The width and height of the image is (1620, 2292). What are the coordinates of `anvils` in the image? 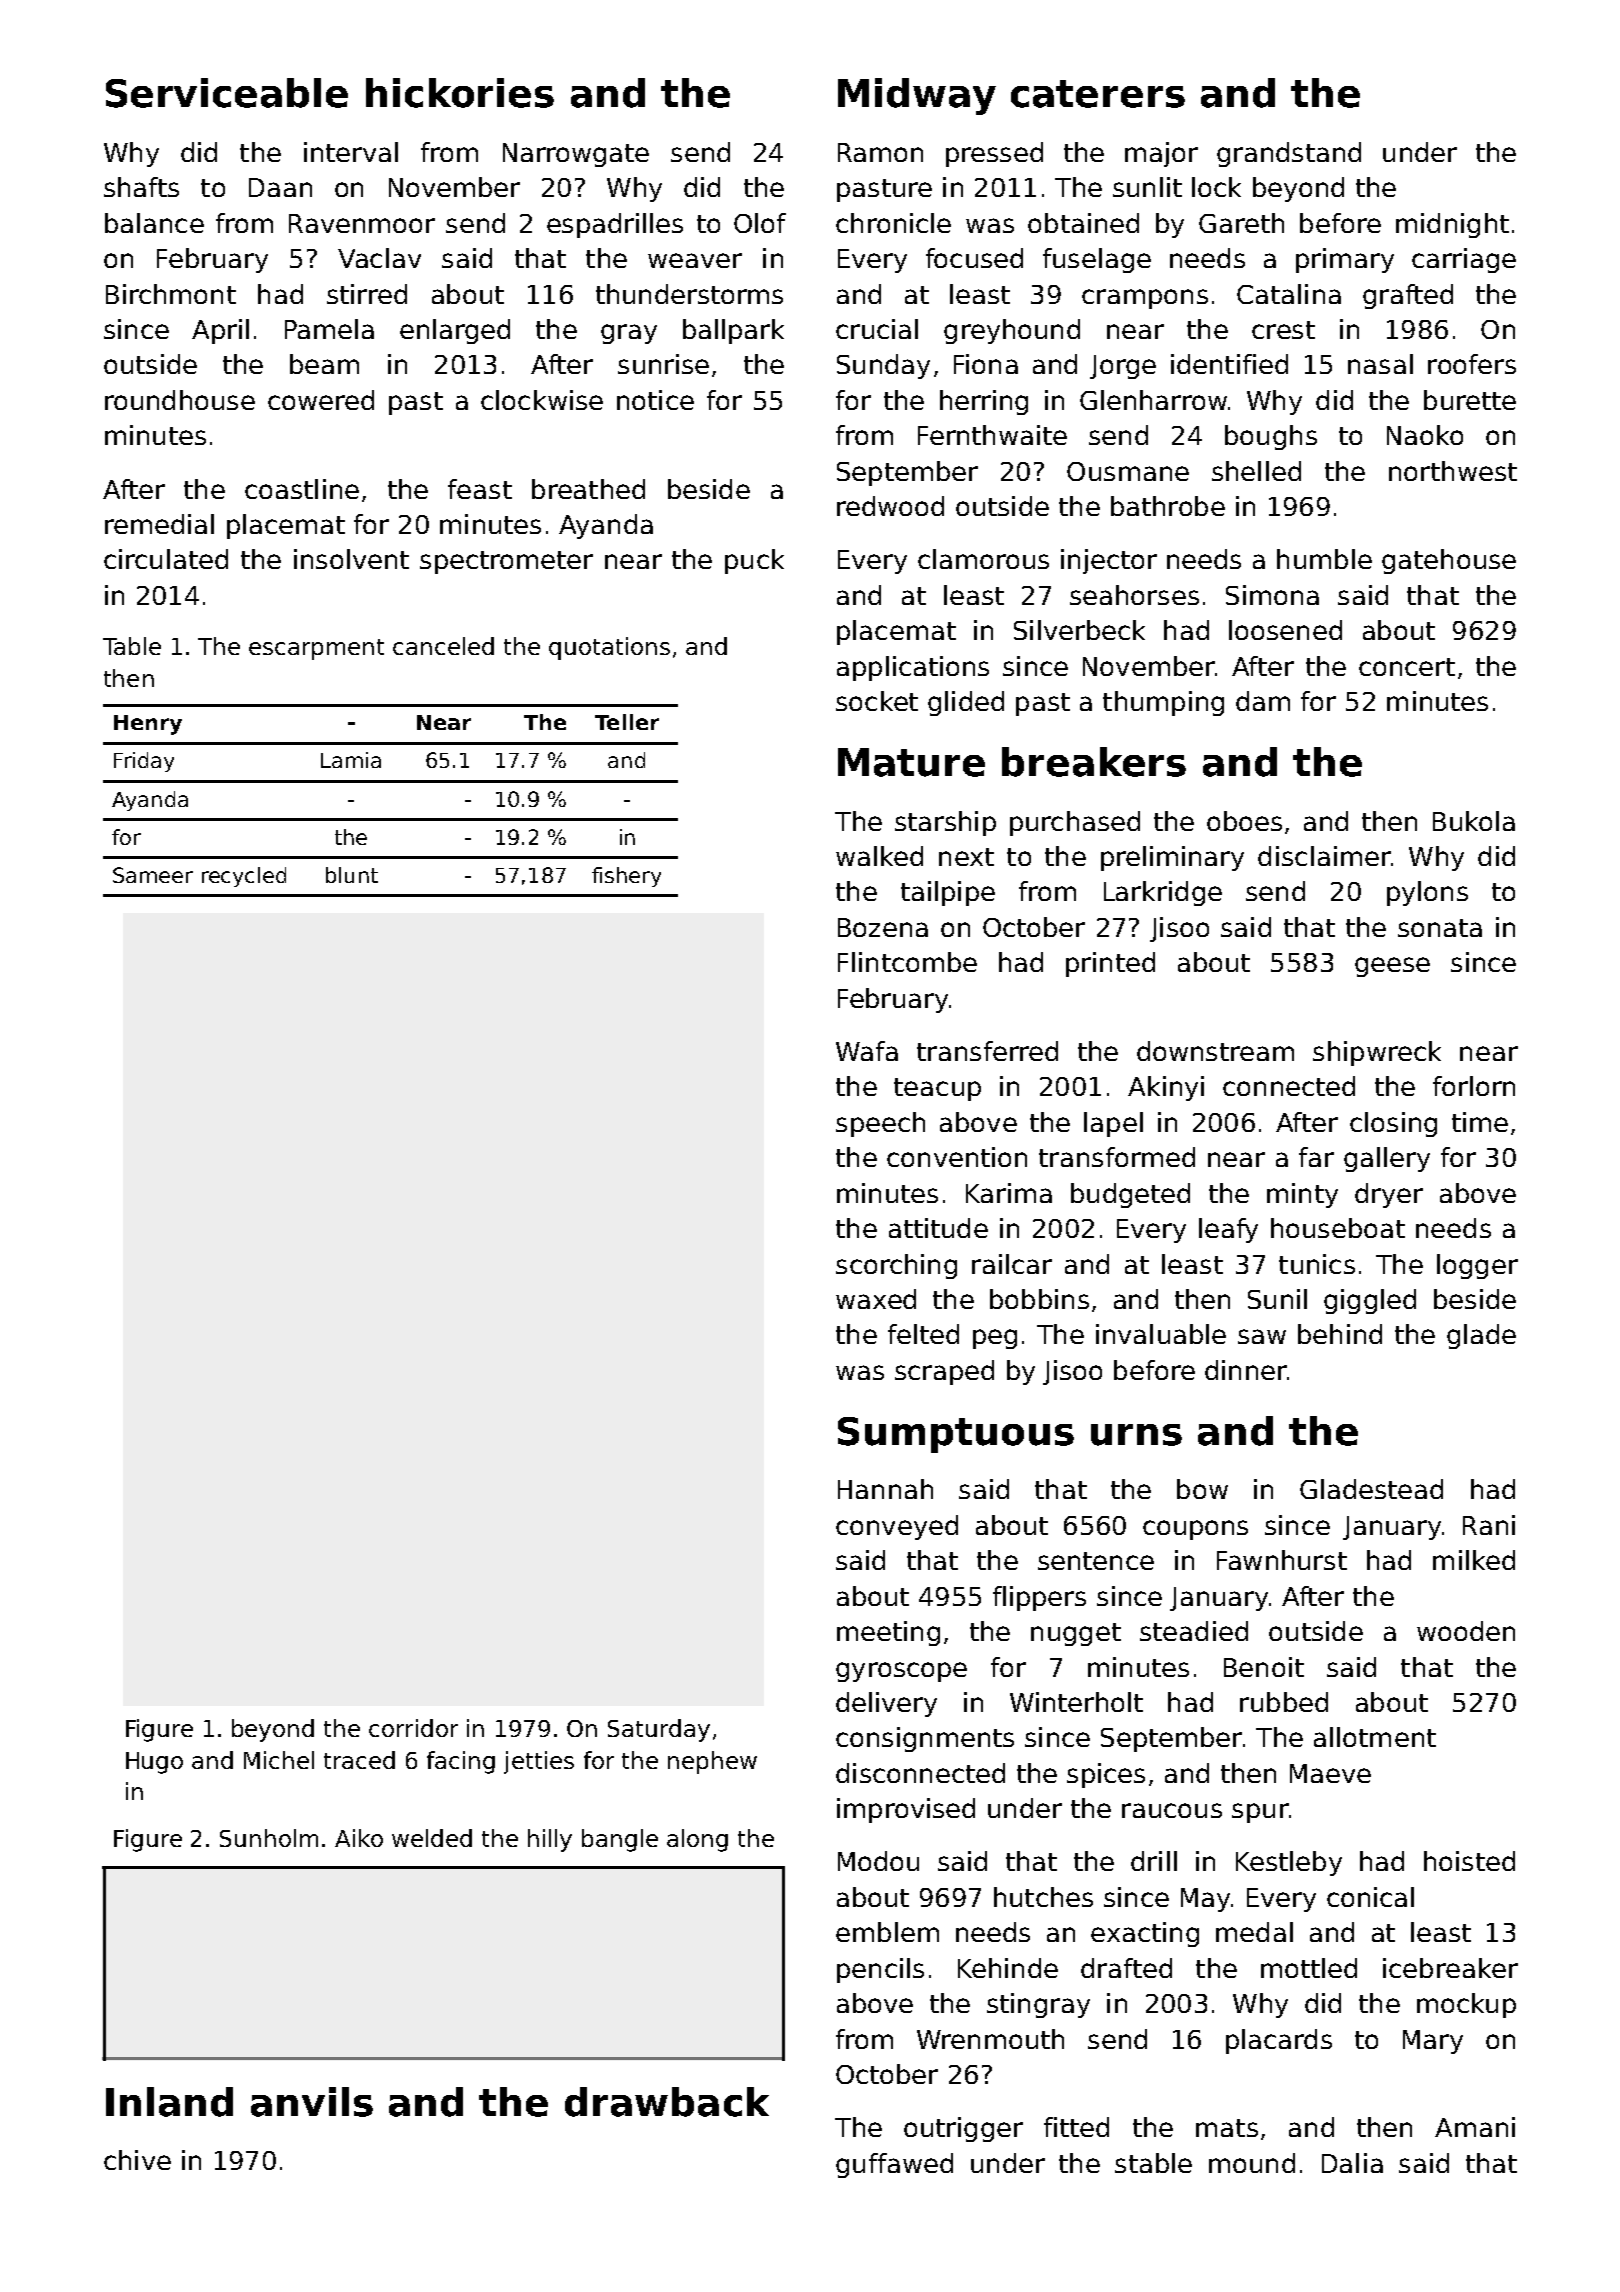 It's located at (312, 2102).
